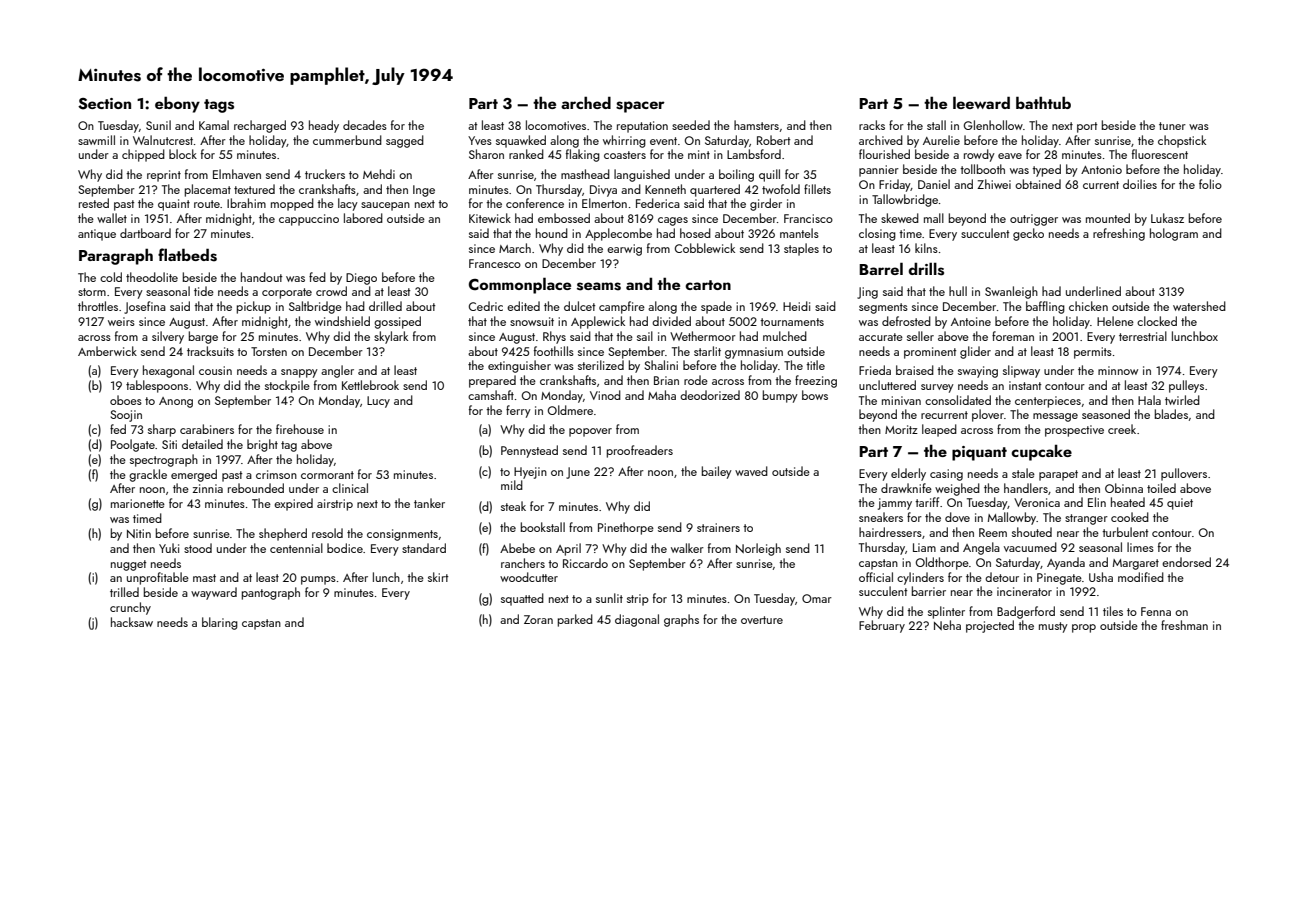 Image resolution: width=1308 pixels, height=924 pixels. What do you see at coordinates (640, 107) in the screenshot?
I see `spacer` at bounding box center [640, 107].
